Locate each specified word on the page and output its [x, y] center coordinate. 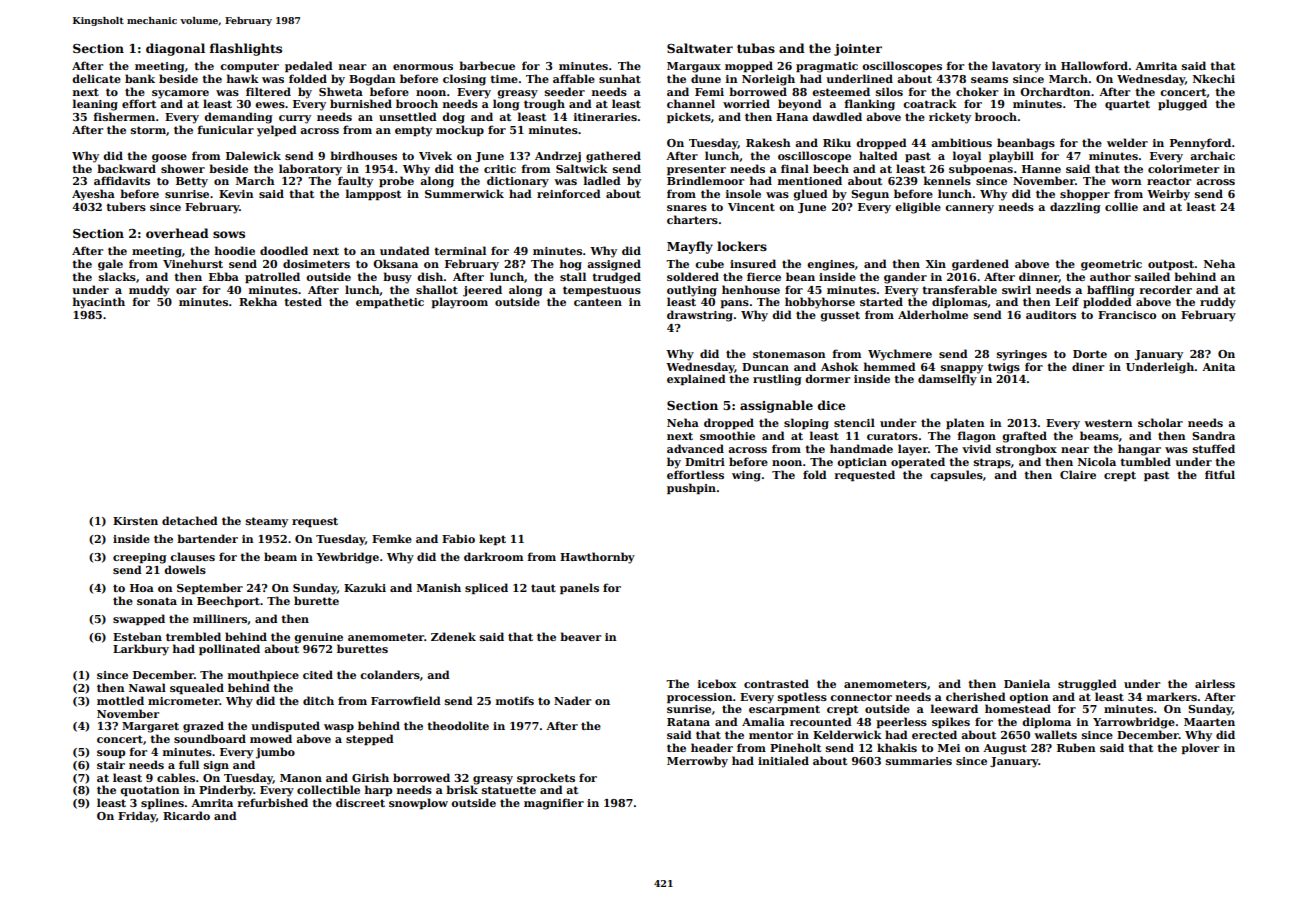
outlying [692, 291]
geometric [1111, 265]
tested [303, 301]
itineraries [605, 117]
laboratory [310, 170]
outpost [1171, 265]
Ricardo [186, 815]
